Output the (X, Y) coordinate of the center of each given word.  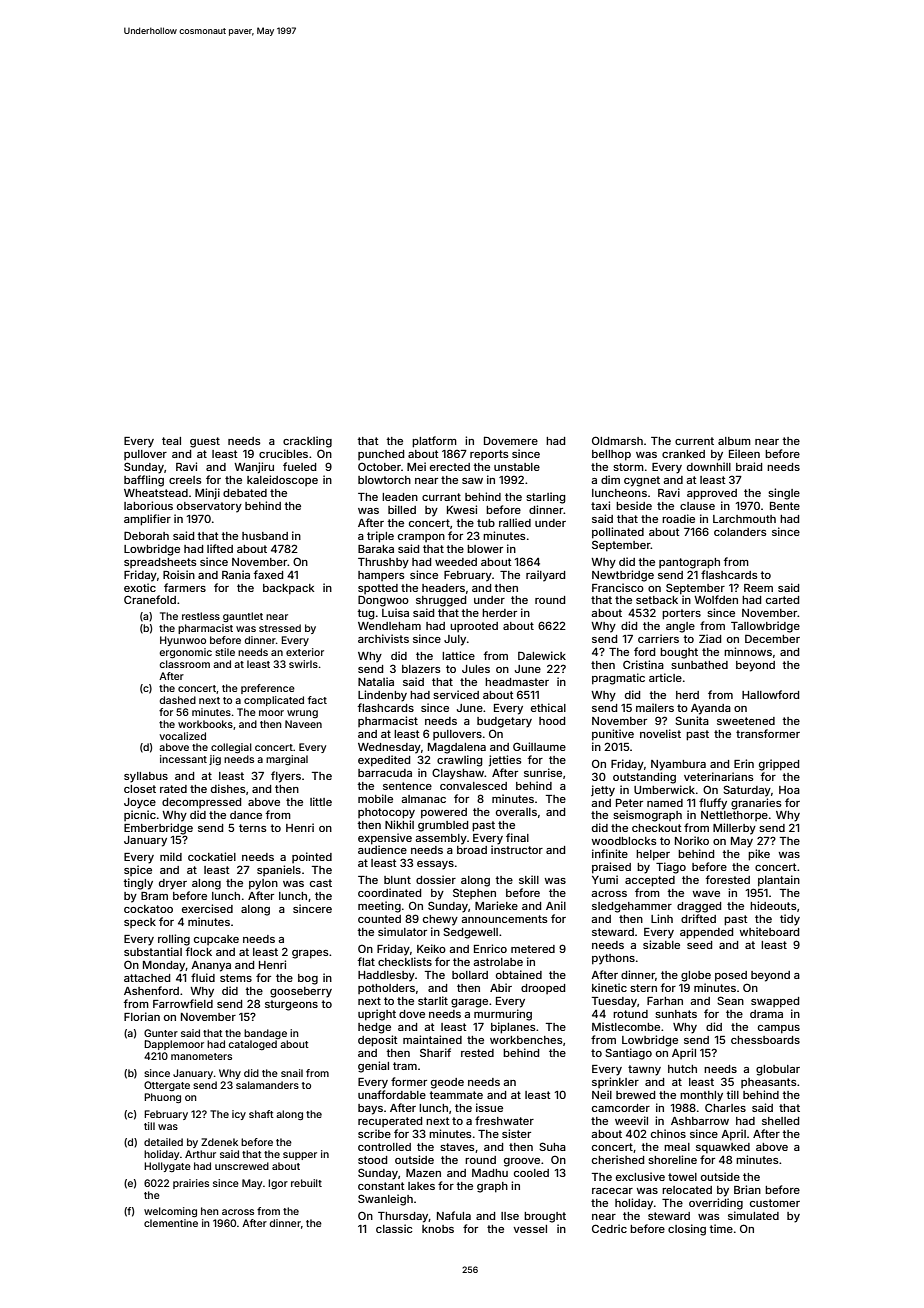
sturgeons (291, 1005)
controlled (384, 1147)
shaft (261, 1114)
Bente (785, 506)
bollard (470, 975)
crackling (307, 442)
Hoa (789, 790)
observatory (209, 507)
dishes (228, 788)
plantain (779, 881)
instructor (517, 849)
